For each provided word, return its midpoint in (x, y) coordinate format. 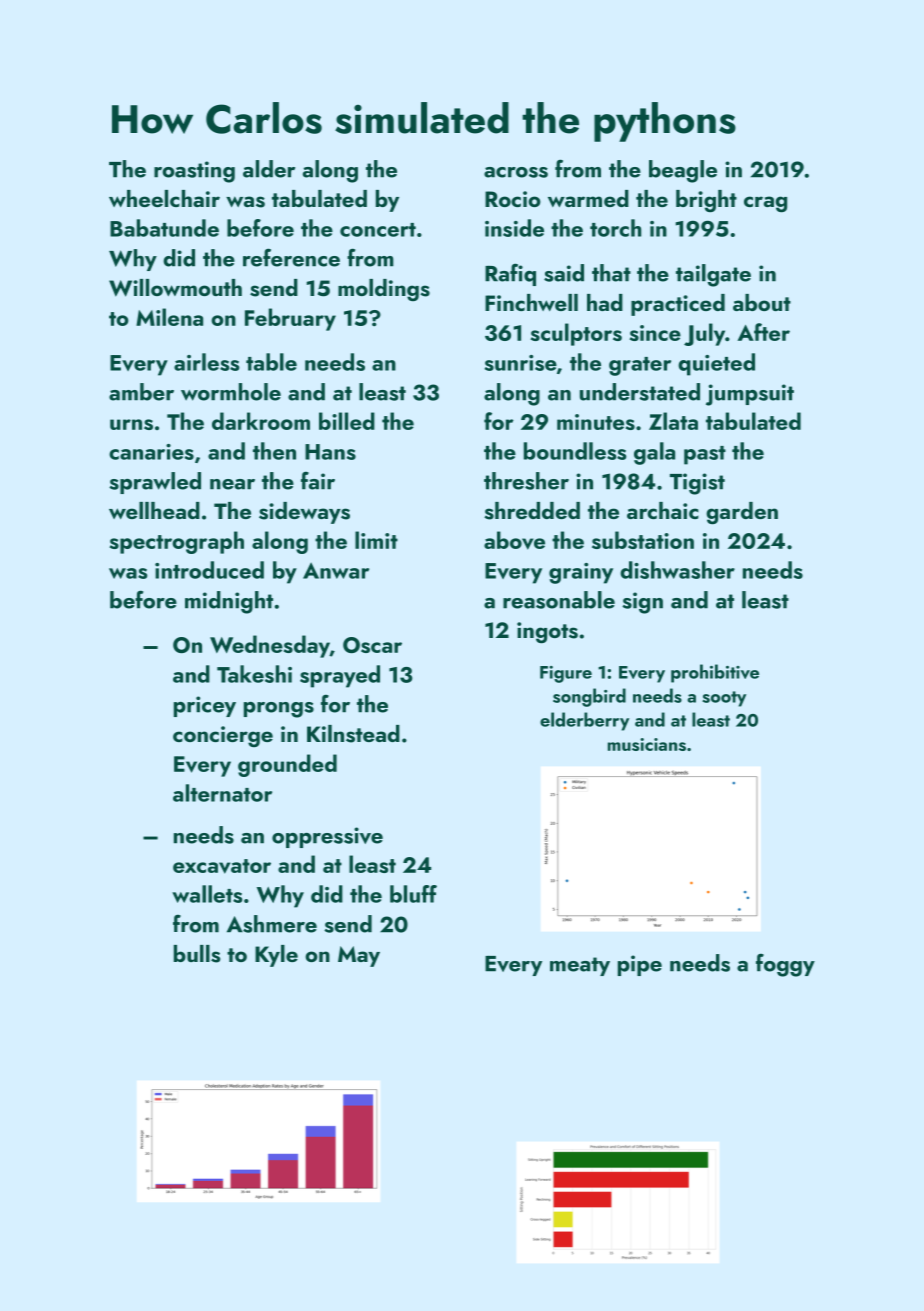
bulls (197, 954)
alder (269, 169)
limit (376, 540)
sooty (724, 699)
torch (615, 228)
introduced (209, 570)
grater (640, 366)
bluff (413, 894)
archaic (663, 510)
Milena (169, 317)
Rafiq (510, 274)
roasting (194, 172)
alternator (222, 793)
